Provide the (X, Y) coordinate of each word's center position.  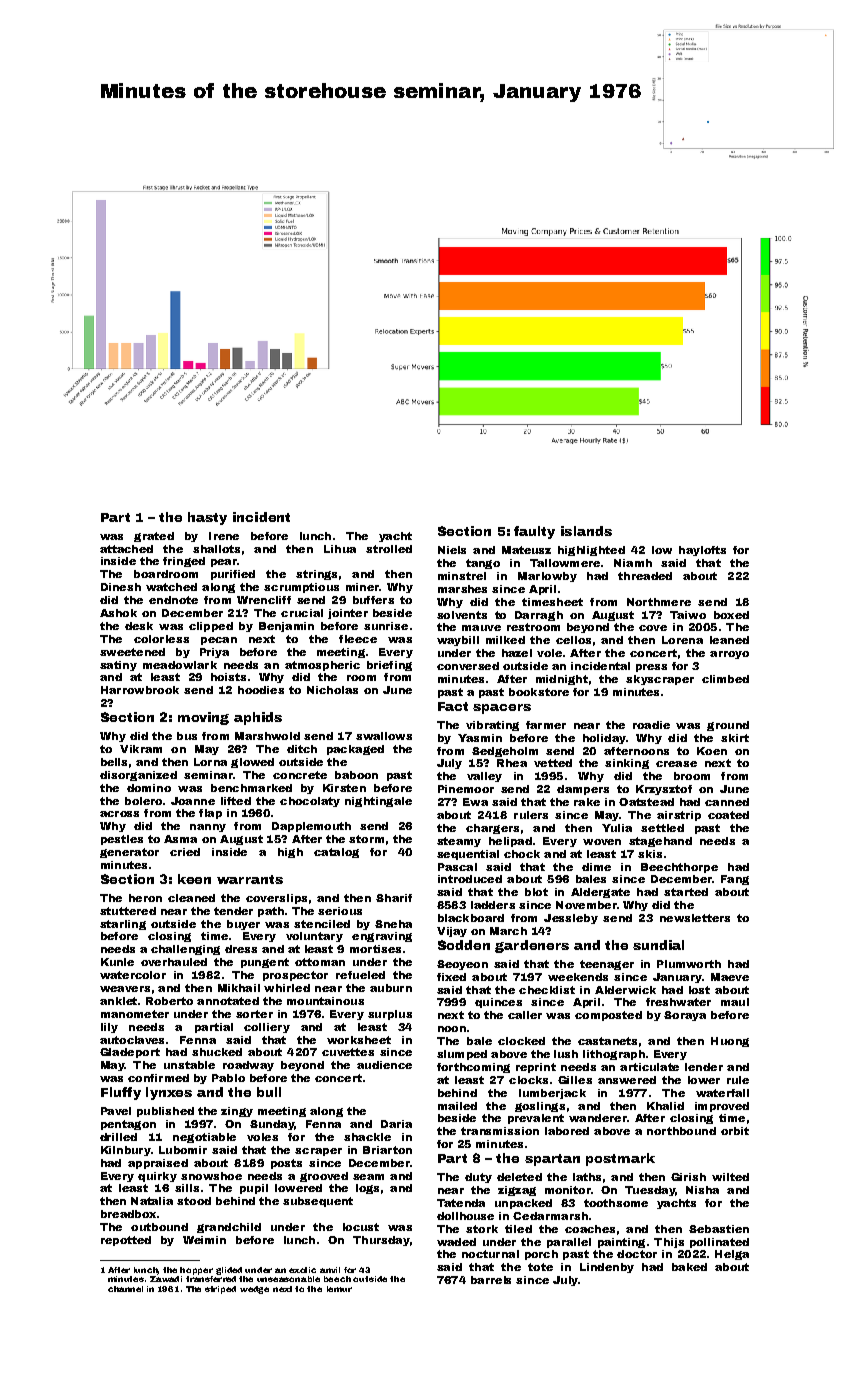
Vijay (452, 932)
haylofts (702, 551)
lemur (339, 1289)
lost (699, 990)
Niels (452, 550)
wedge (254, 1290)
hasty (207, 518)
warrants (250, 879)
